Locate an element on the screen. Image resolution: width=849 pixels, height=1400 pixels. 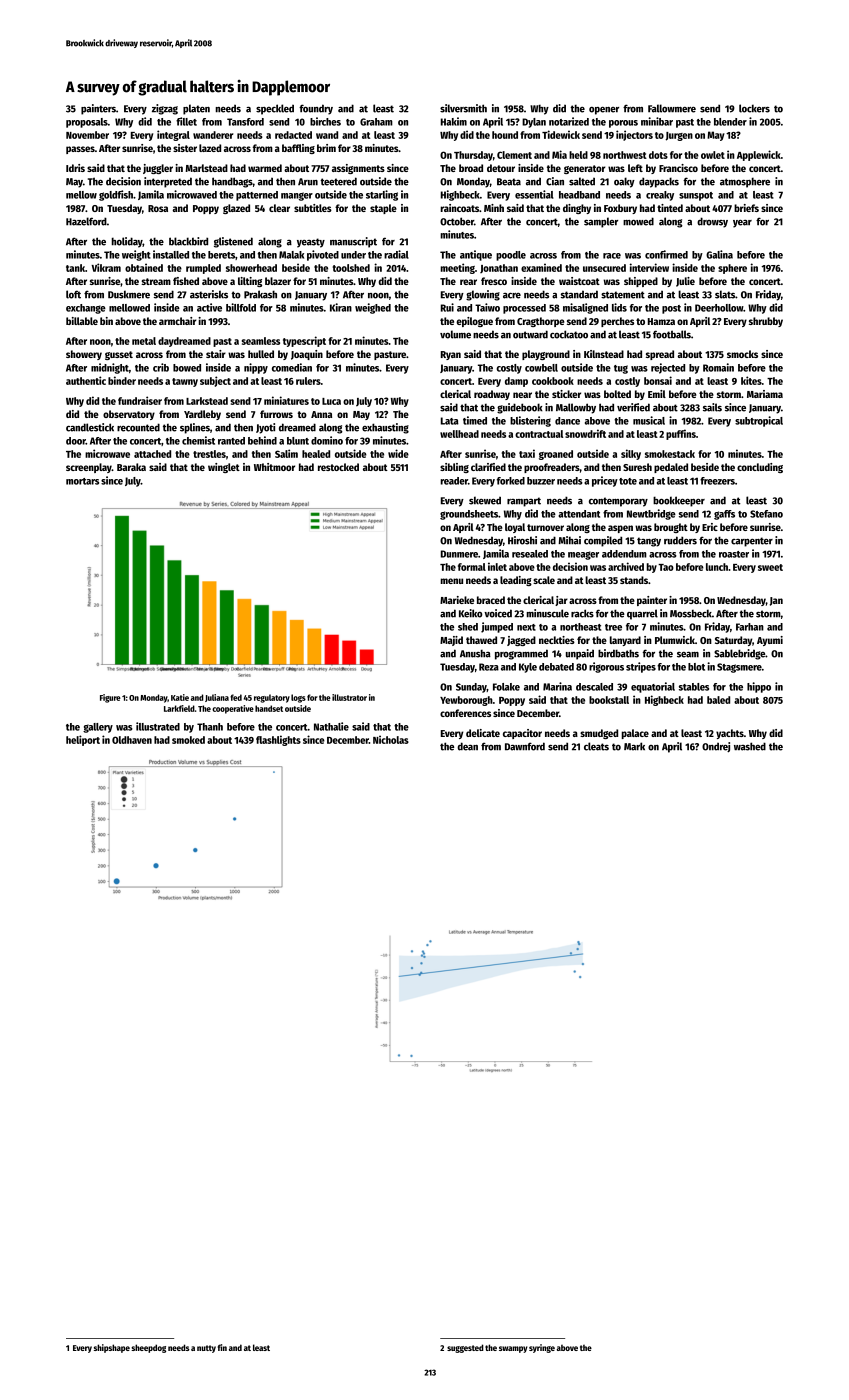
opener is located at coordinates (604, 111).
